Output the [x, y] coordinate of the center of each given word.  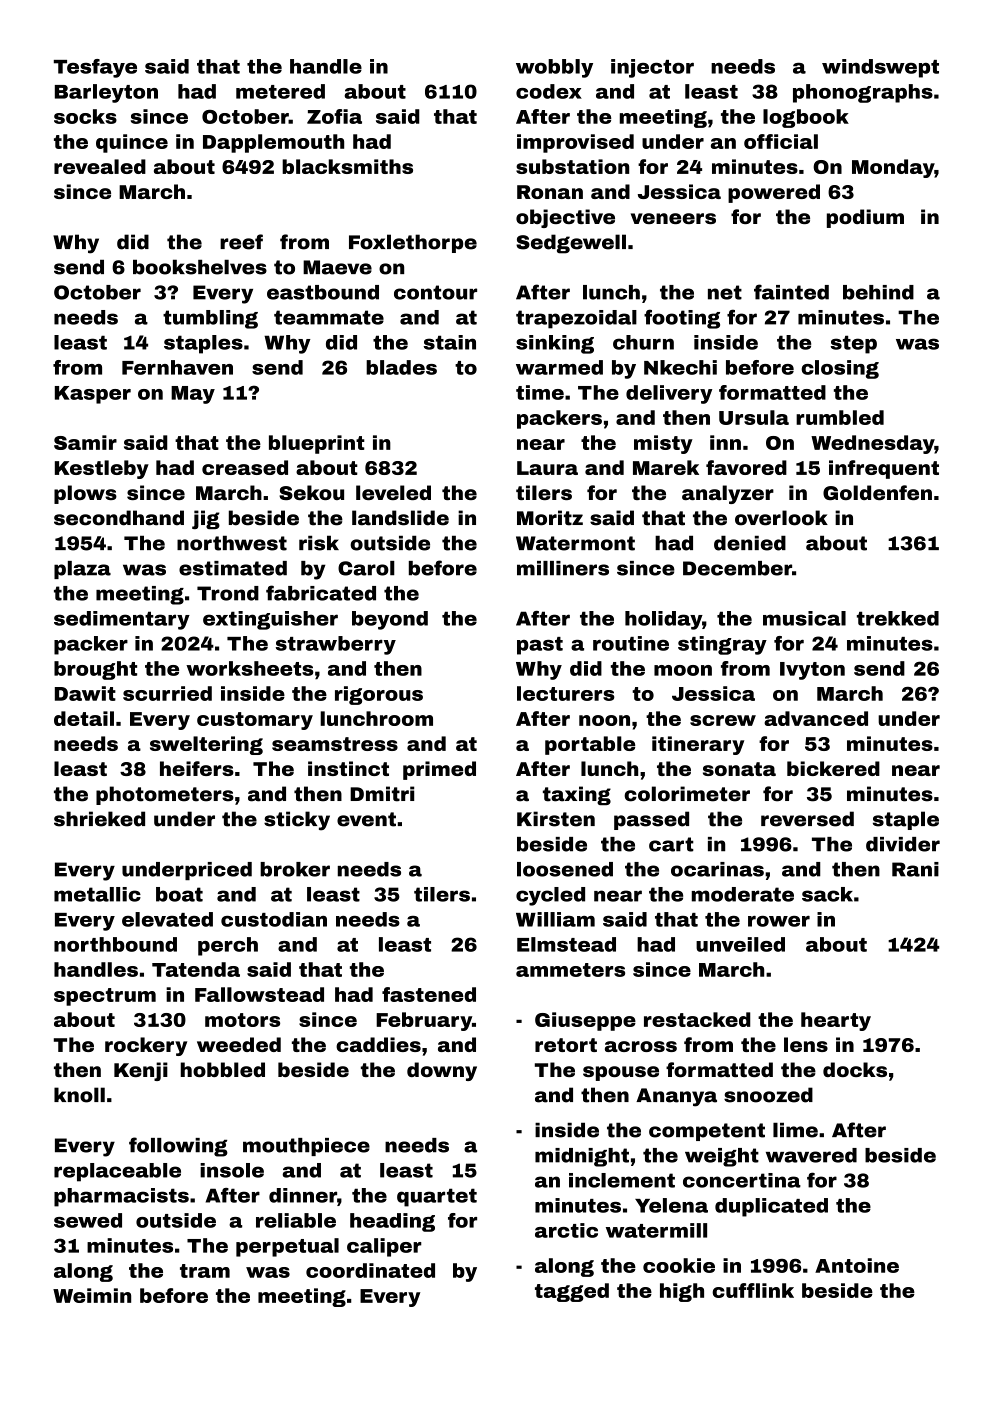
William [555, 919]
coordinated [370, 1270]
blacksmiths [347, 166]
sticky [297, 821]
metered [280, 91]
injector [652, 68]
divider [903, 844]
